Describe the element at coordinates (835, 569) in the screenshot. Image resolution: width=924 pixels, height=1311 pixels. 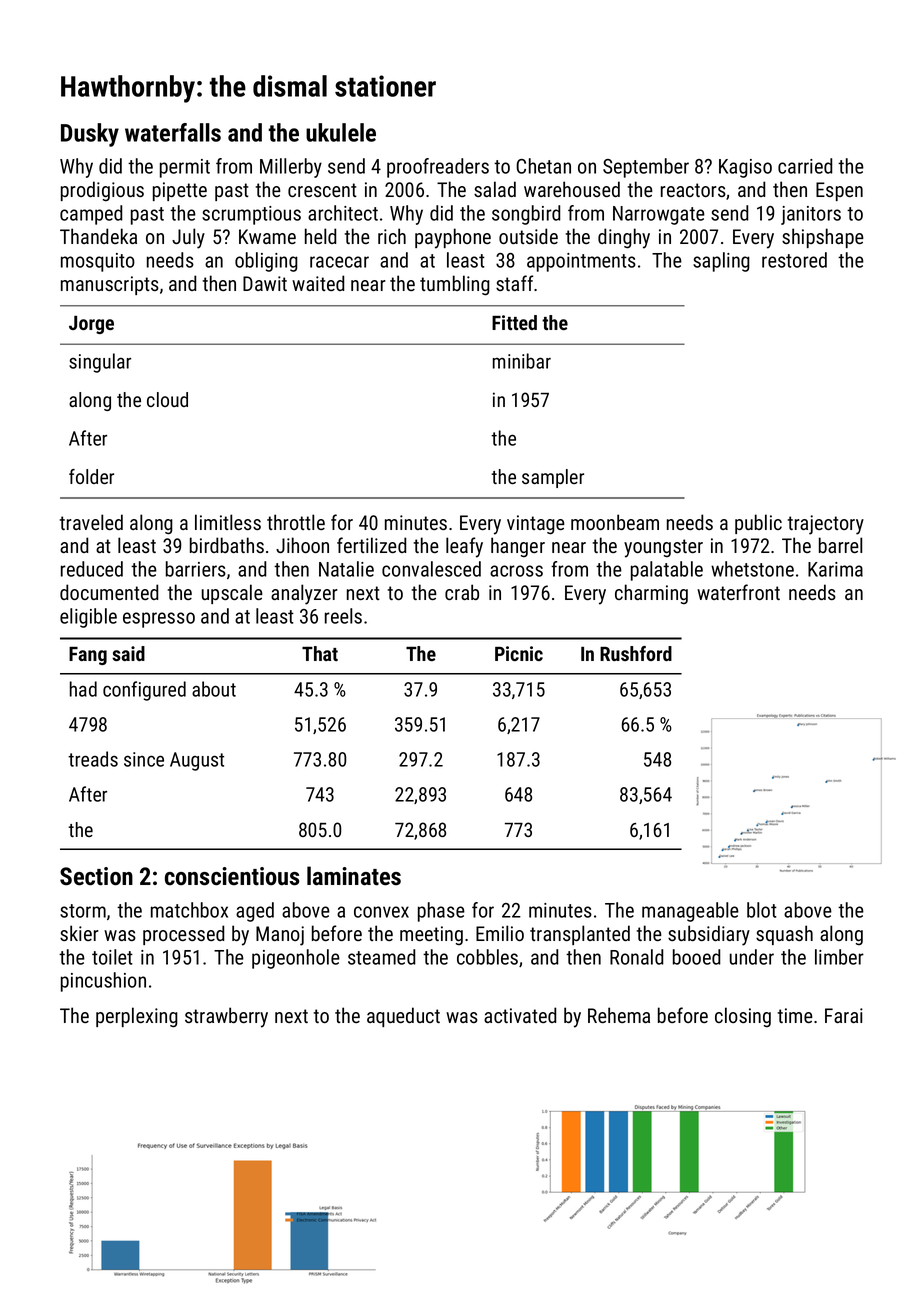
I see `Karima` at that location.
